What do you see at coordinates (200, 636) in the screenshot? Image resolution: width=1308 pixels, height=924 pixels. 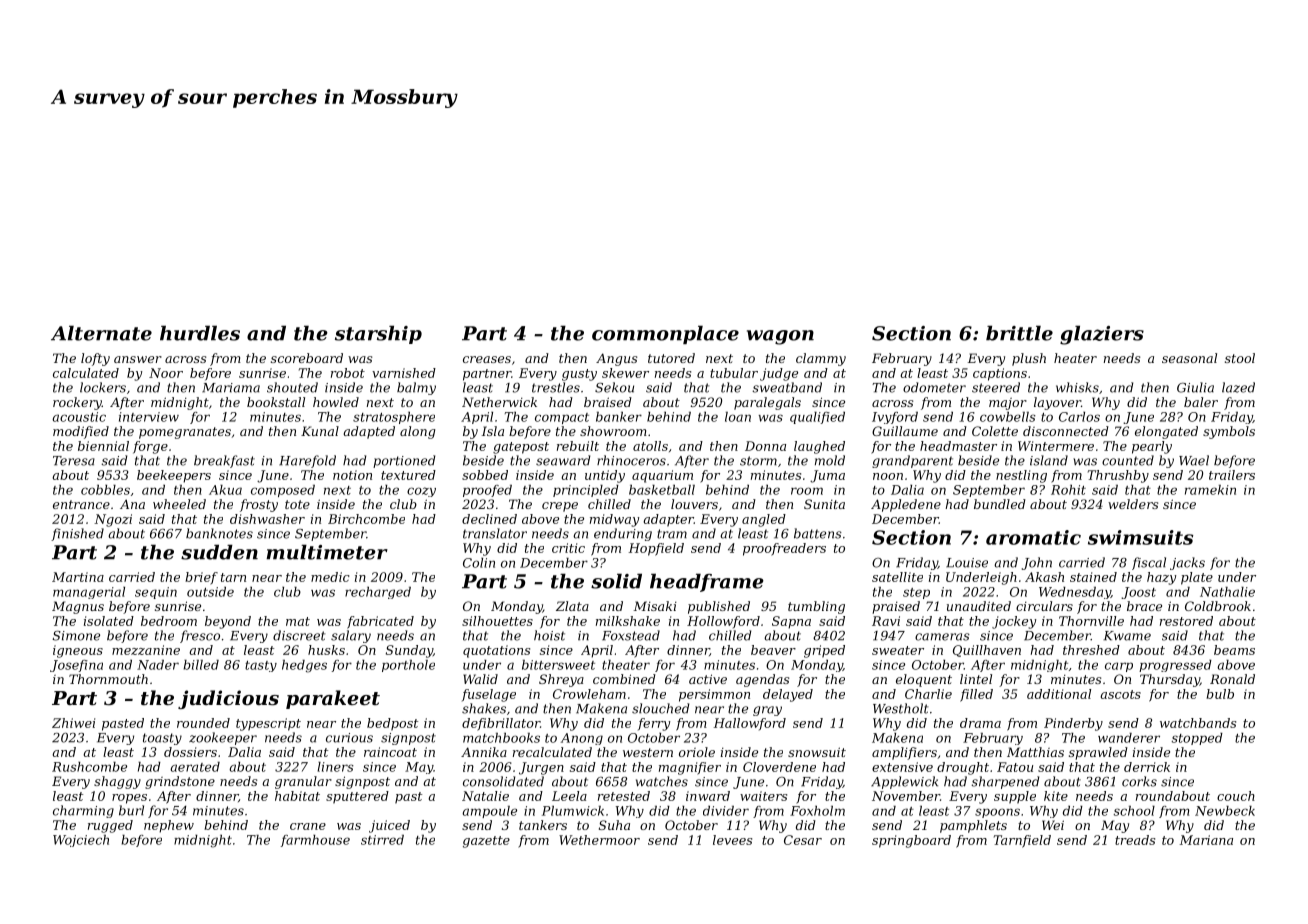 I see `fresco` at bounding box center [200, 636].
